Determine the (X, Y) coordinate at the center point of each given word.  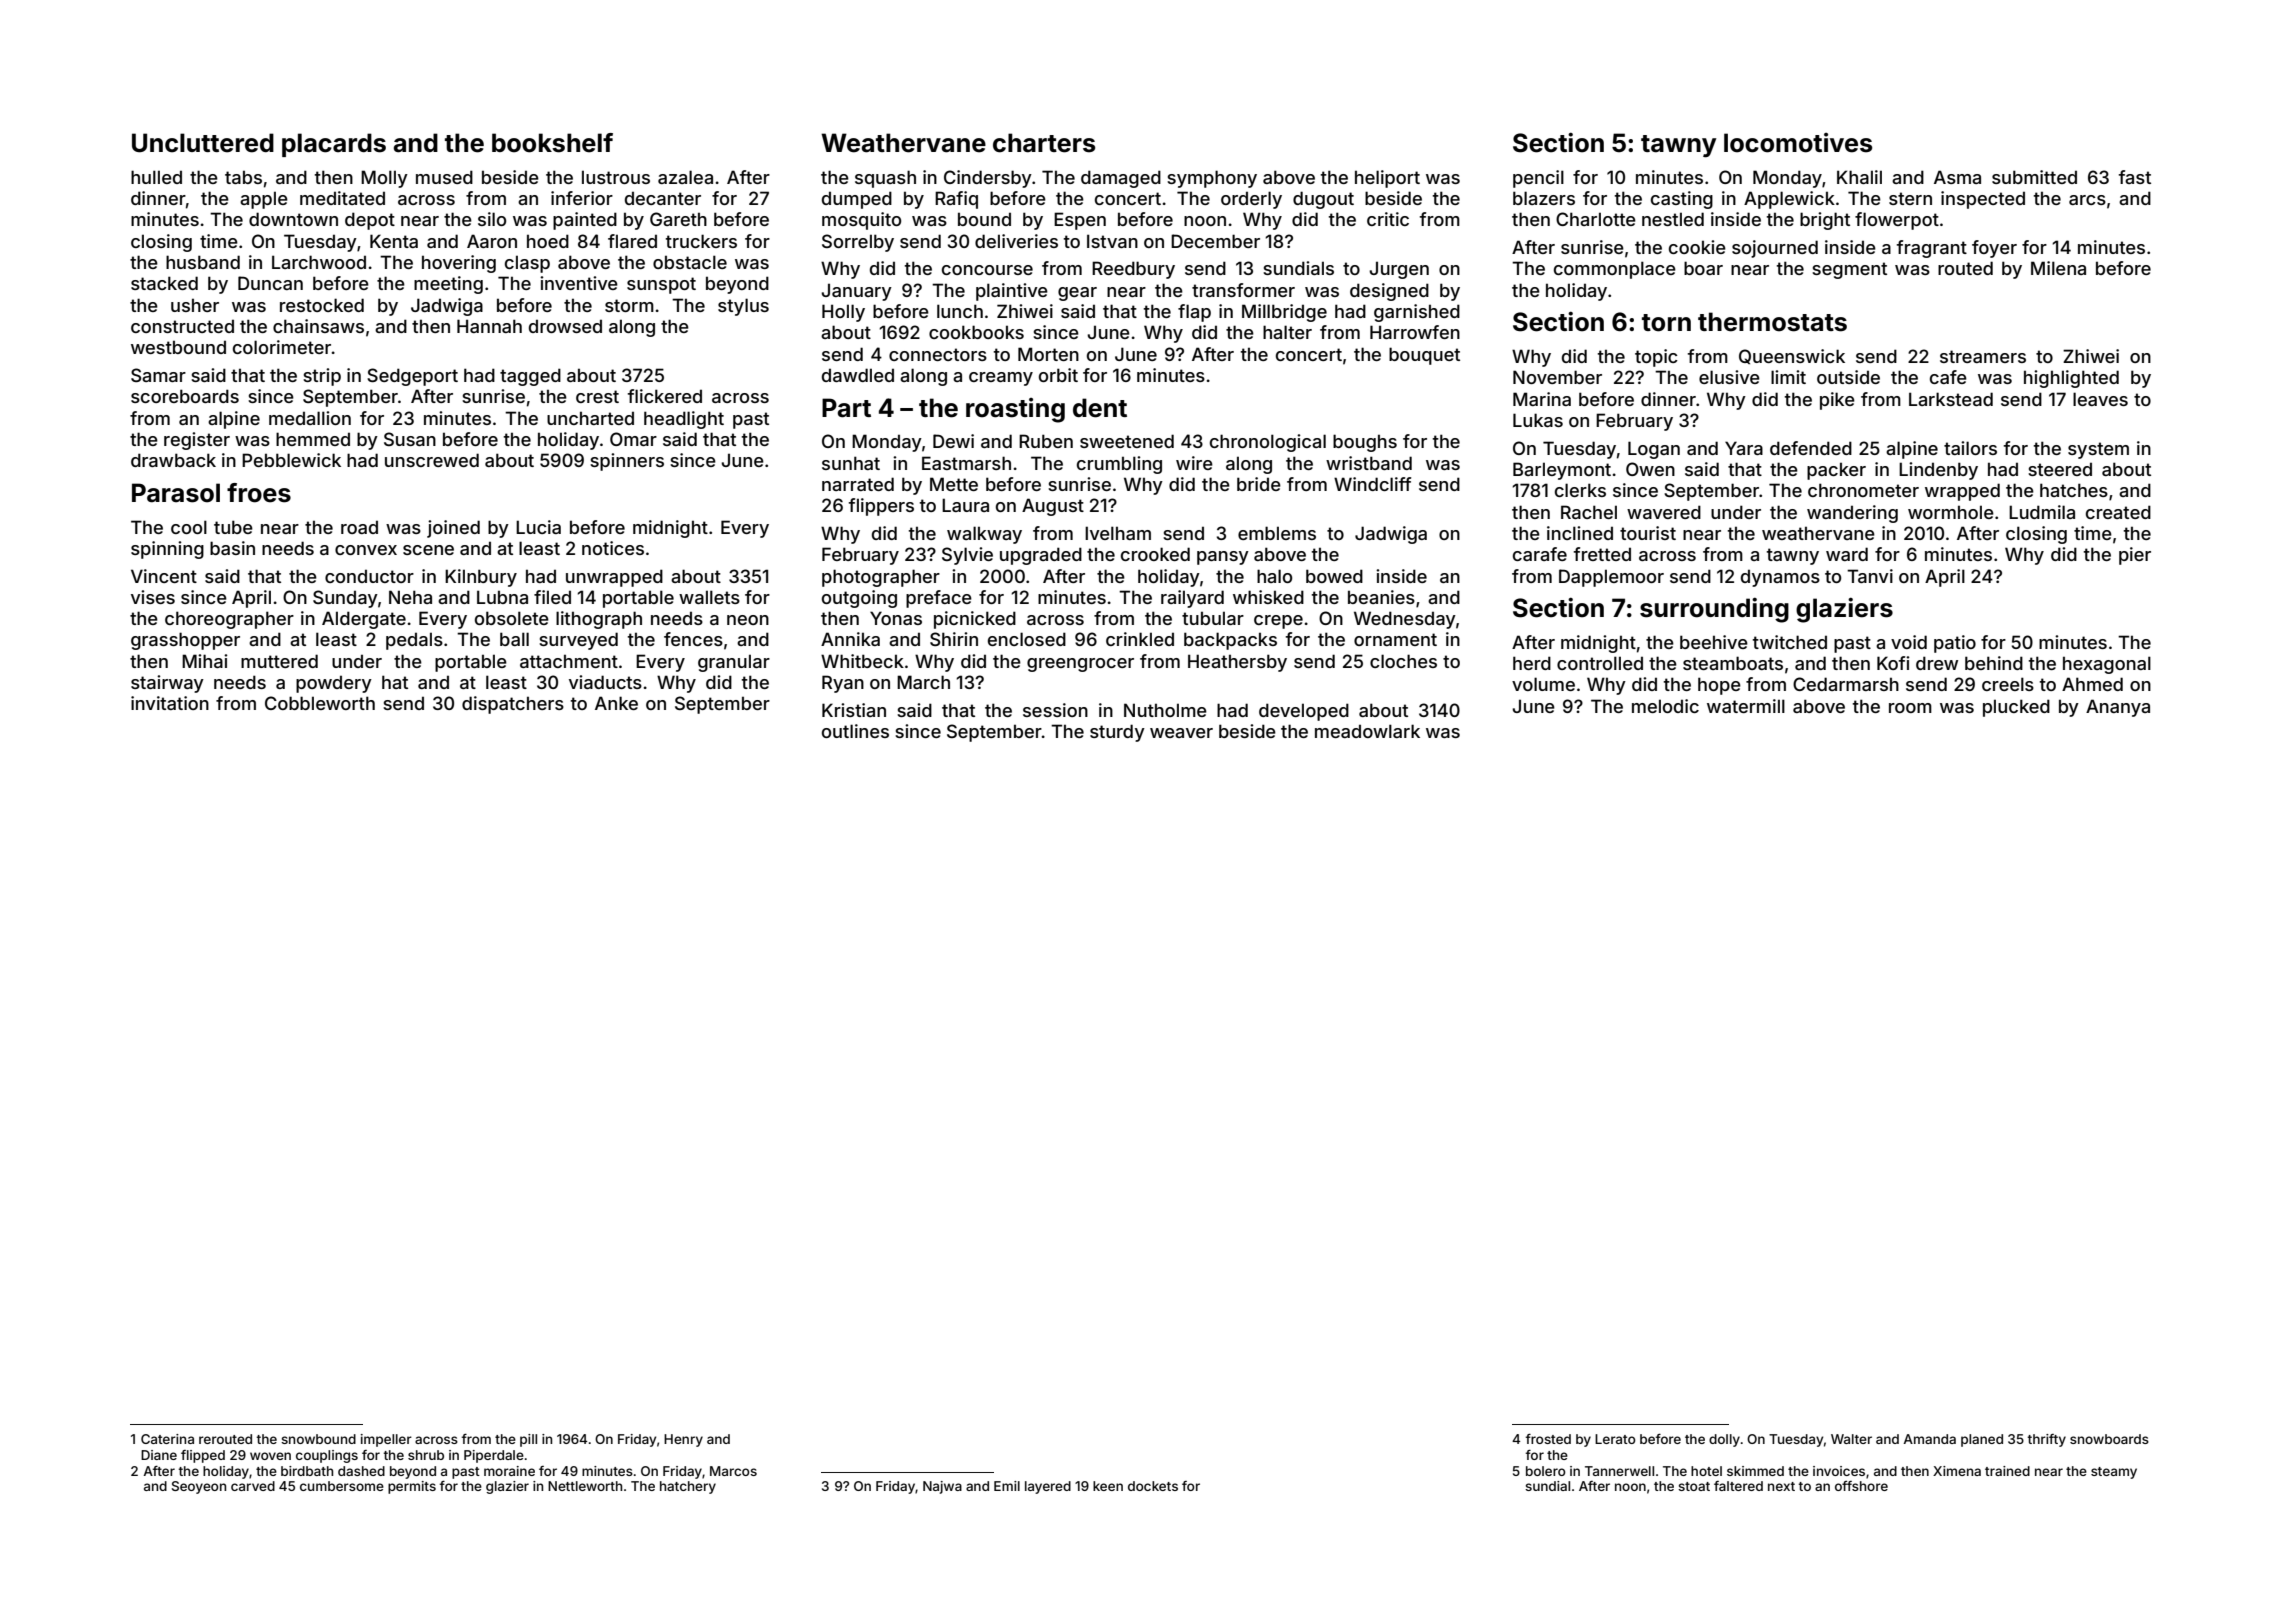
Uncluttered (203, 143)
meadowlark (1367, 731)
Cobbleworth (320, 703)
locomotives (1798, 143)
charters (1044, 143)
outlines (855, 731)
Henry (683, 1440)
